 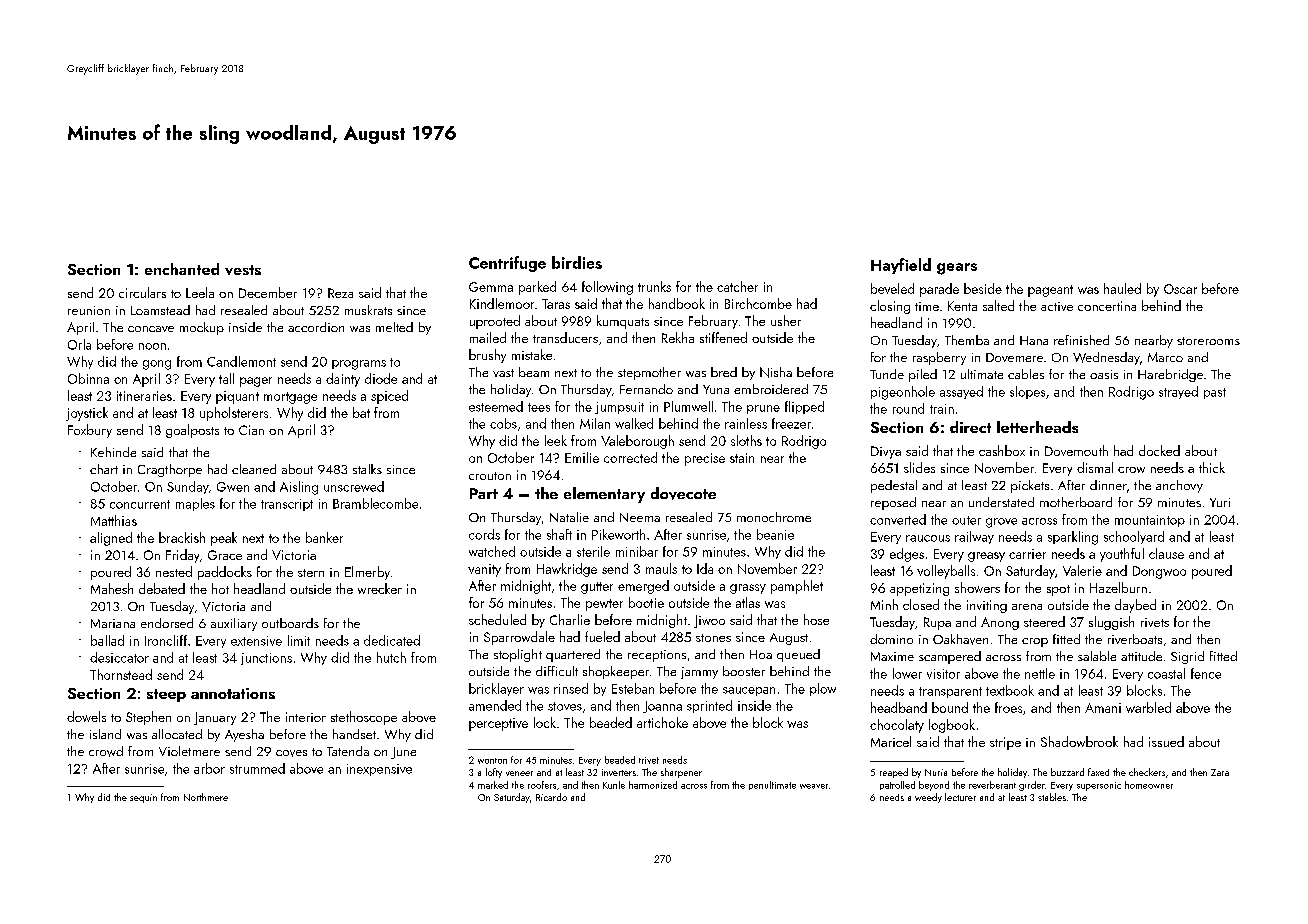 I want to click on spiced, so click(x=389, y=397).
